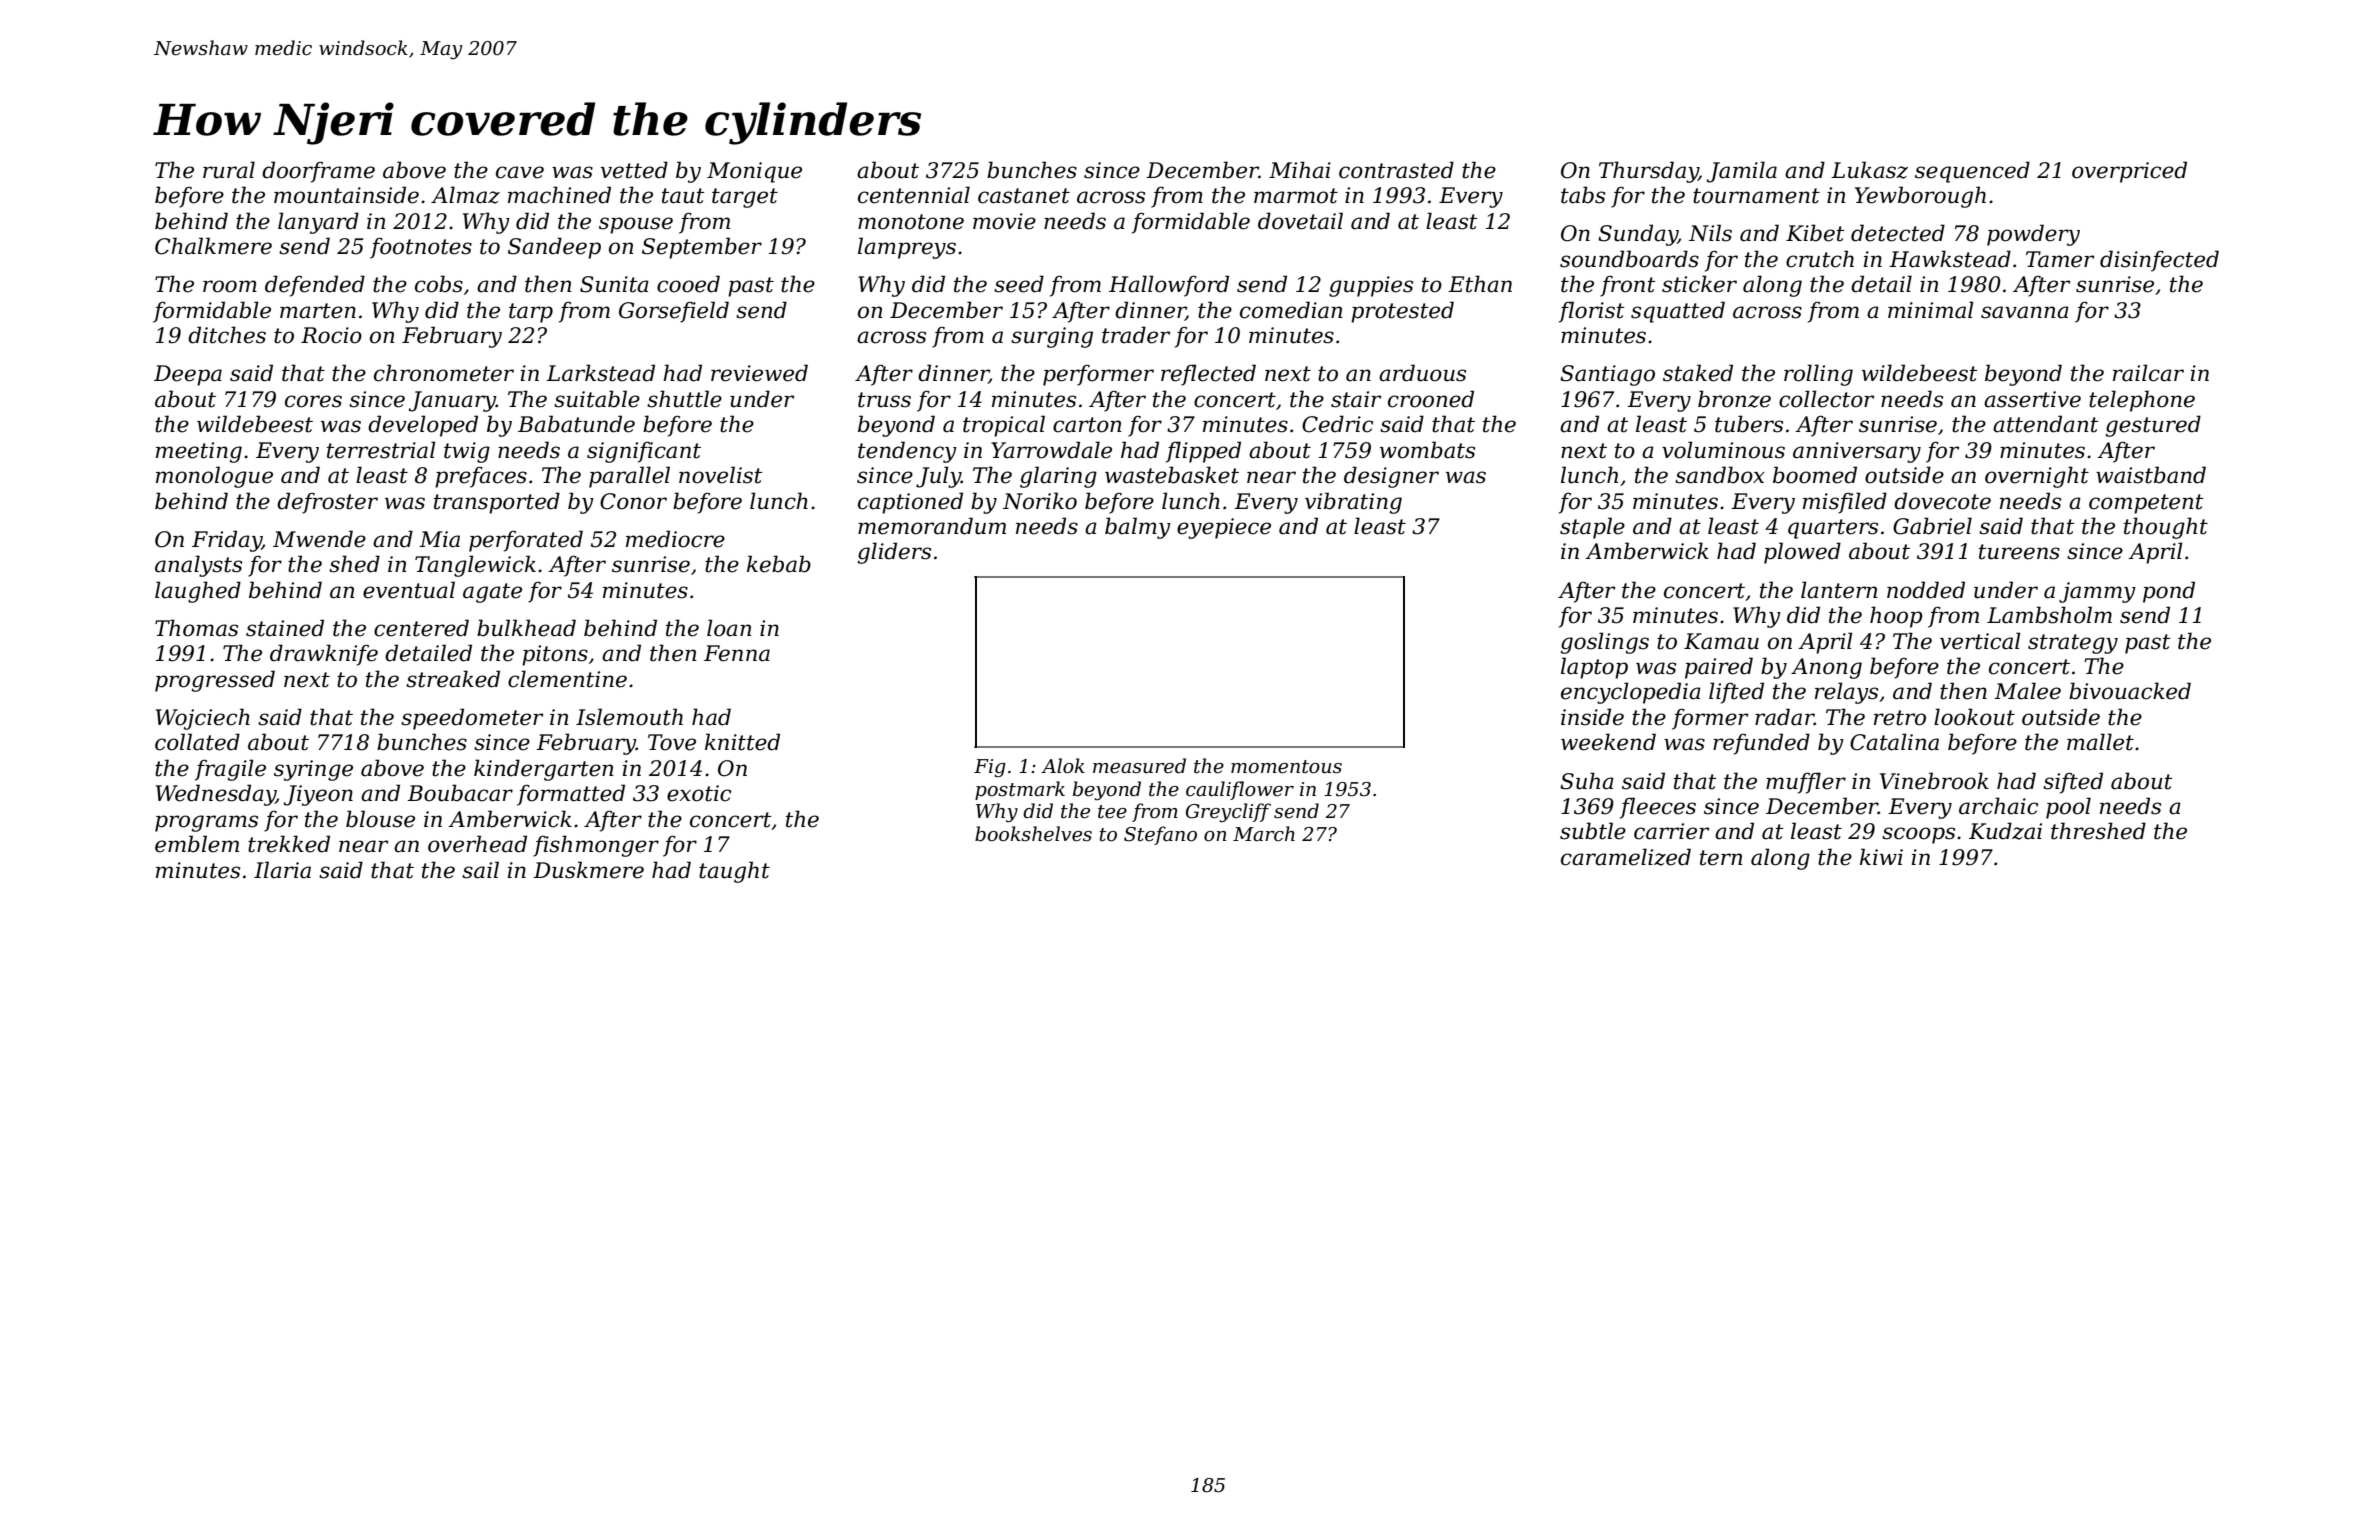 The height and width of the page is (1540, 2380). Describe the element at coordinates (1827, 399) in the page. I see `collector` at that location.
